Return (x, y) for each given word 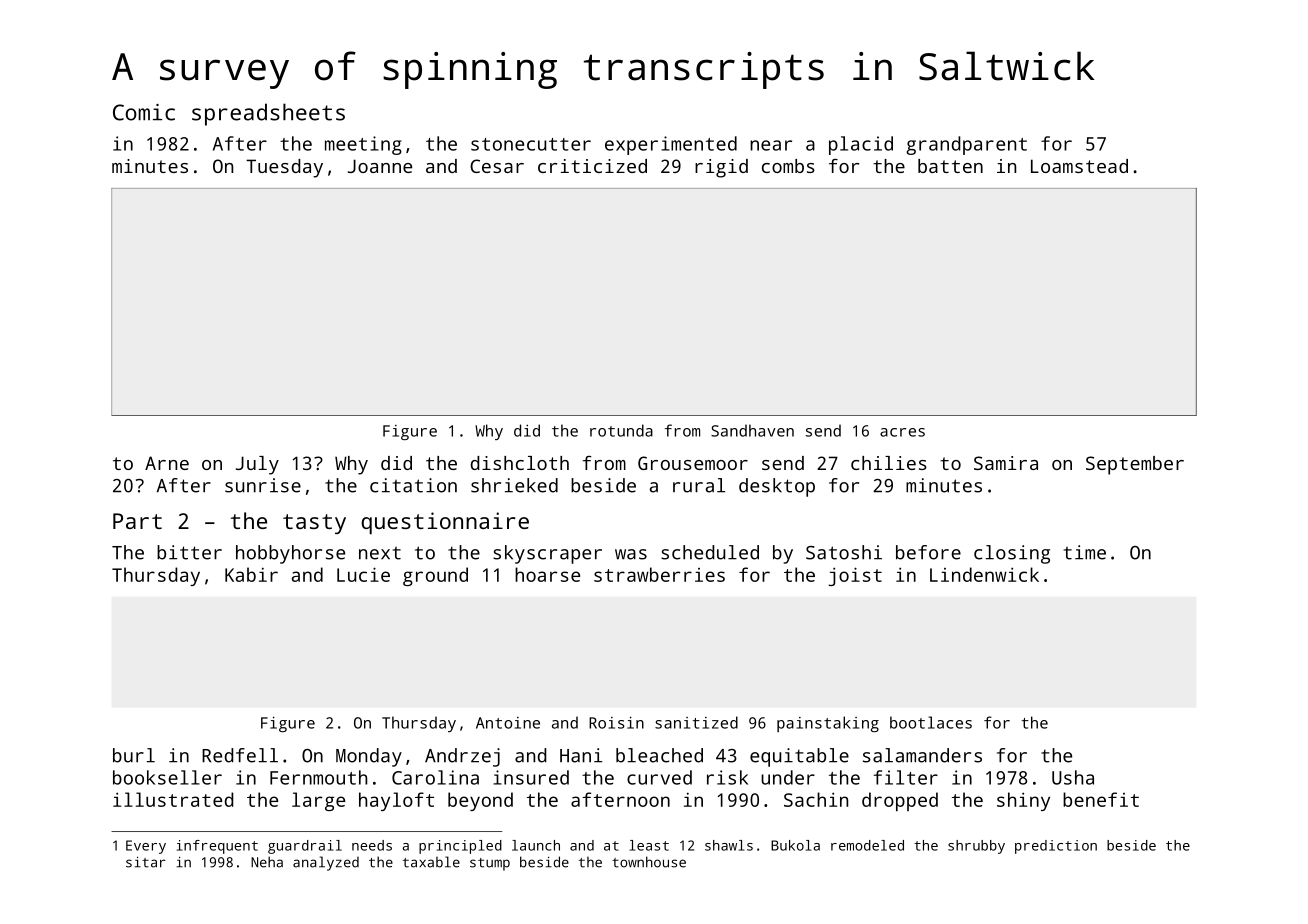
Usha (1073, 777)
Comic (144, 112)
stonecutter (531, 144)
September (1135, 465)
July (257, 465)
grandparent (966, 145)
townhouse (649, 862)
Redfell (240, 755)
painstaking (828, 724)
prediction (1056, 847)
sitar (146, 862)
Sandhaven (752, 430)
